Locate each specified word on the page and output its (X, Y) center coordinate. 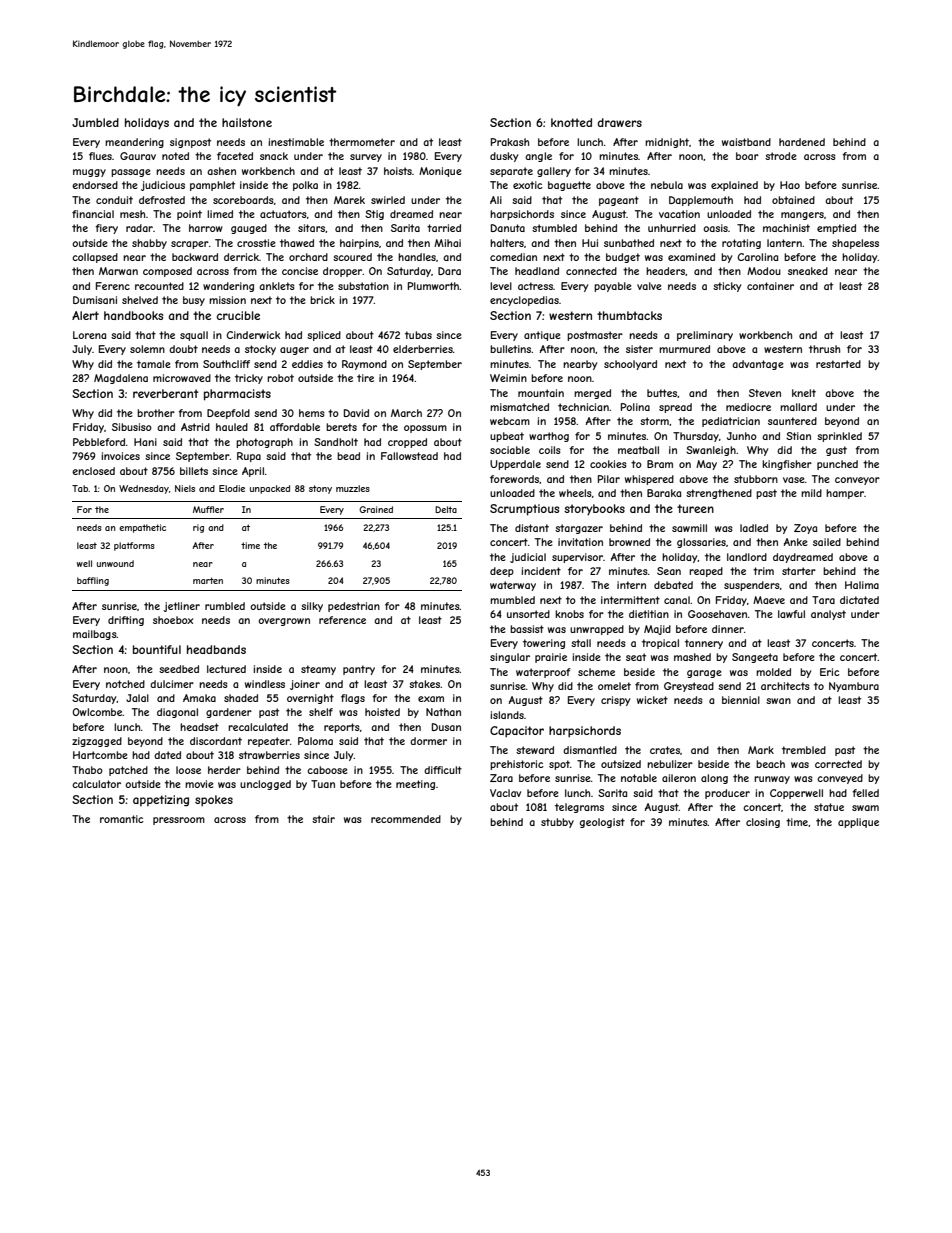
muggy (89, 173)
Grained (376, 509)
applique (858, 823)
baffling (93, 581)
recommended (406, 819)
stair (323, 819)
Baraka (664, 493)
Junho (742, 436)
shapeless (855, 244)
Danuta (508, 228)
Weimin (508, 378)
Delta (446, 509)
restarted (838, 364)
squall (194, 336)
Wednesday (144, 489)
